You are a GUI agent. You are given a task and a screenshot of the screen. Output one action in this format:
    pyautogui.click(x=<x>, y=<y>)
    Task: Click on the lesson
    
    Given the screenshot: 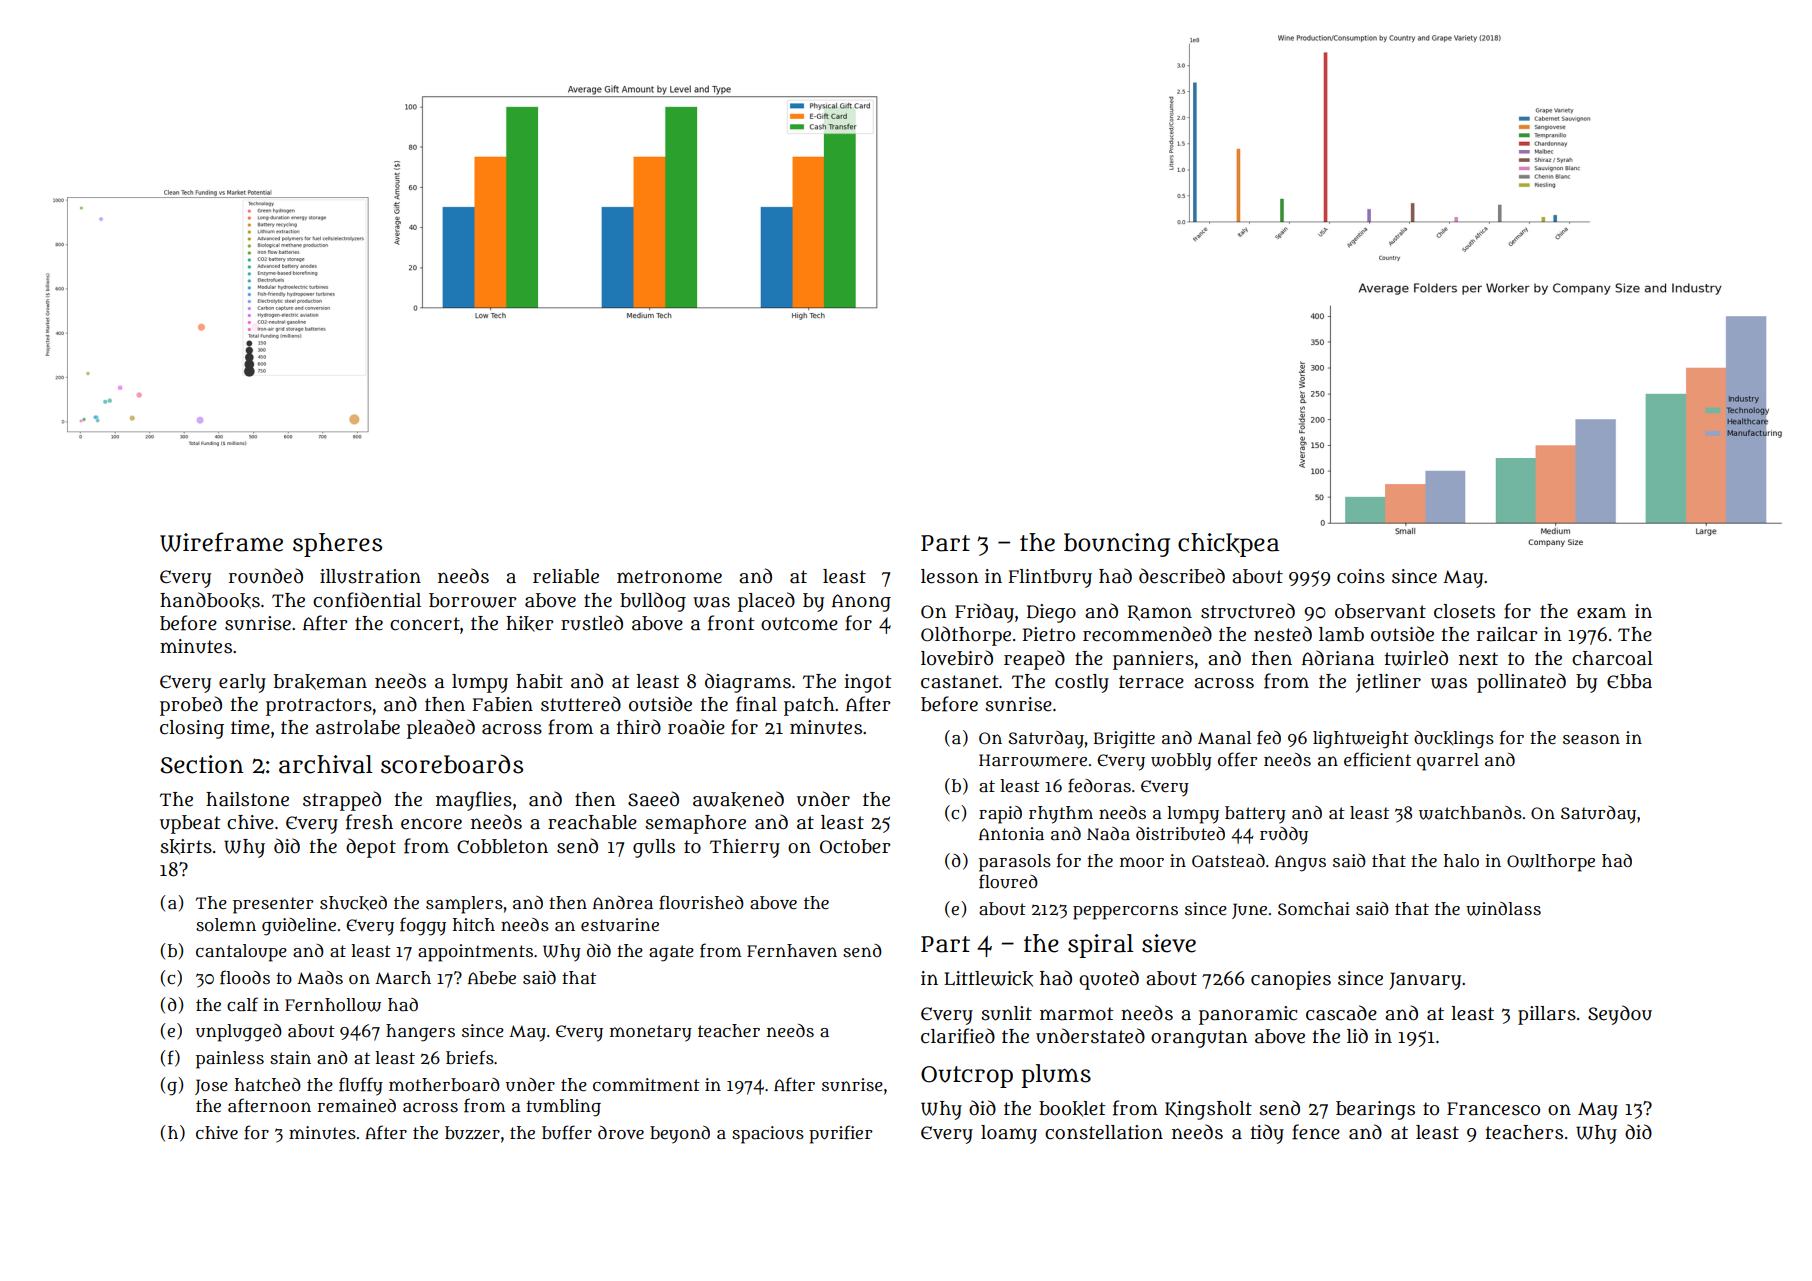 What is the action you would take?
    pyautogui.click(x=950, y=576)
